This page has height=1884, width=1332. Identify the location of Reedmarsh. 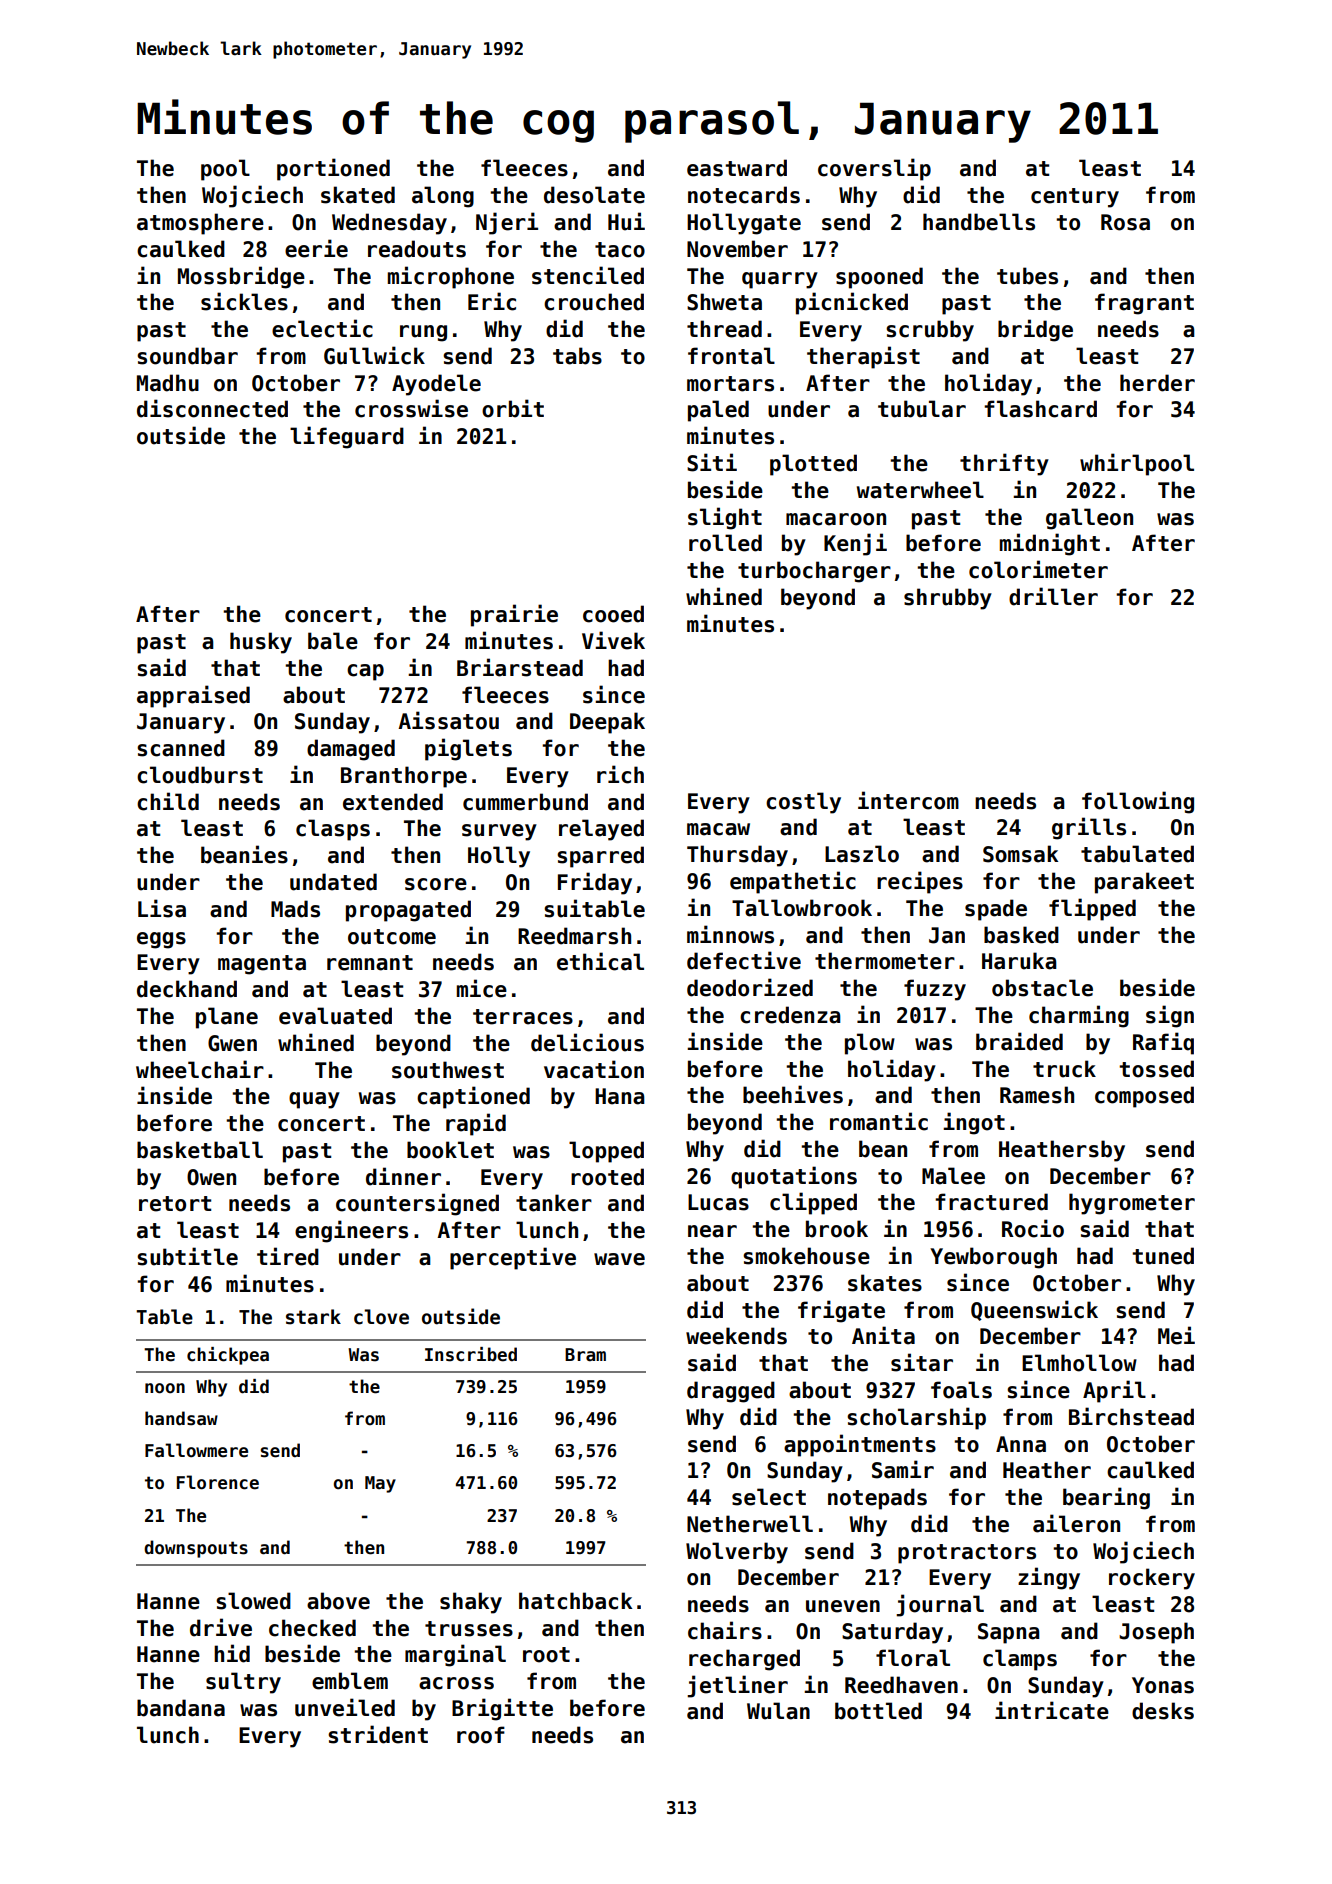
(574, 936).
